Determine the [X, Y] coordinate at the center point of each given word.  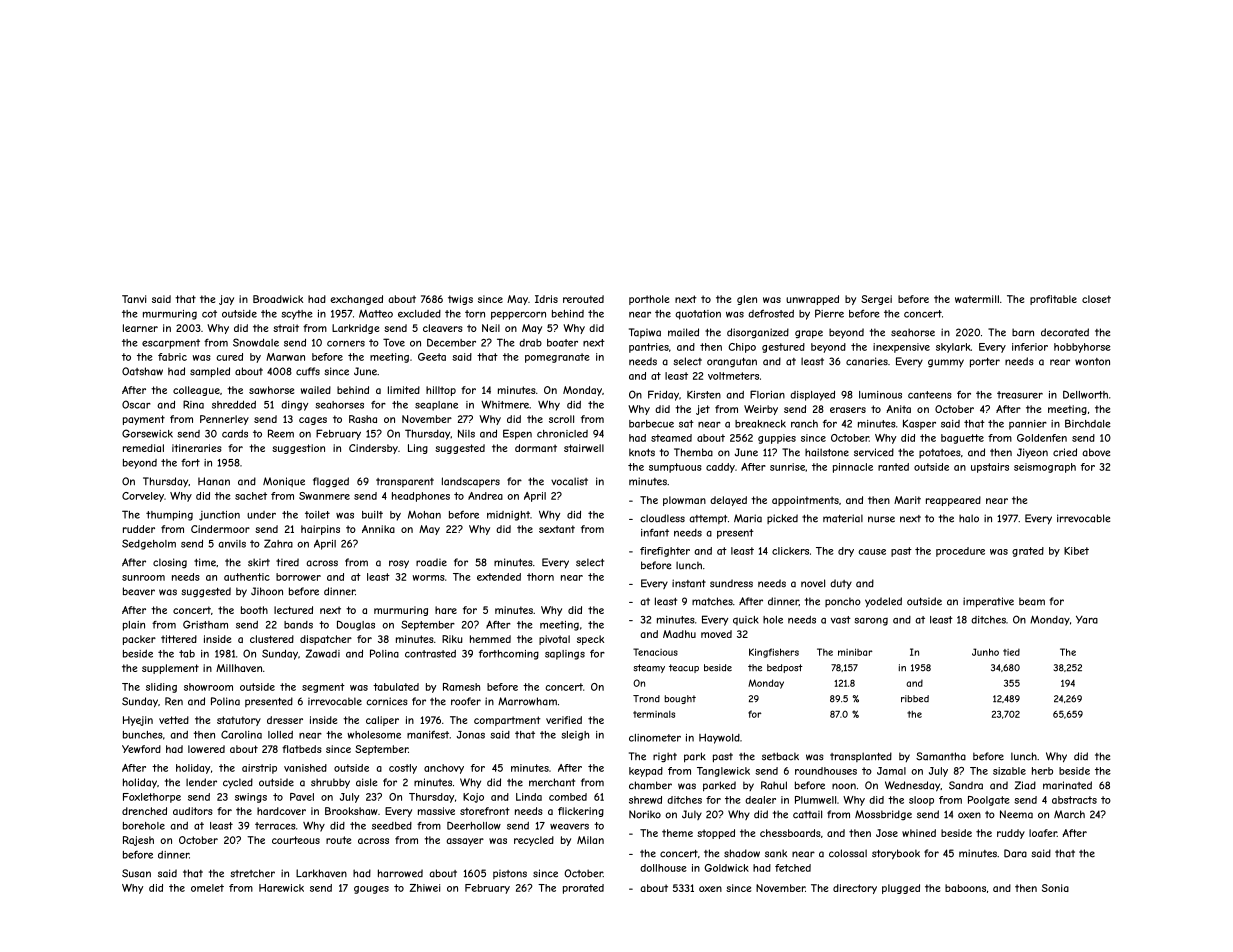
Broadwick [278, 299]
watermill [977, 299]
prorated [583, 889]
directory [855, 889]
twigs [460, 300]
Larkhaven [321, 873]
